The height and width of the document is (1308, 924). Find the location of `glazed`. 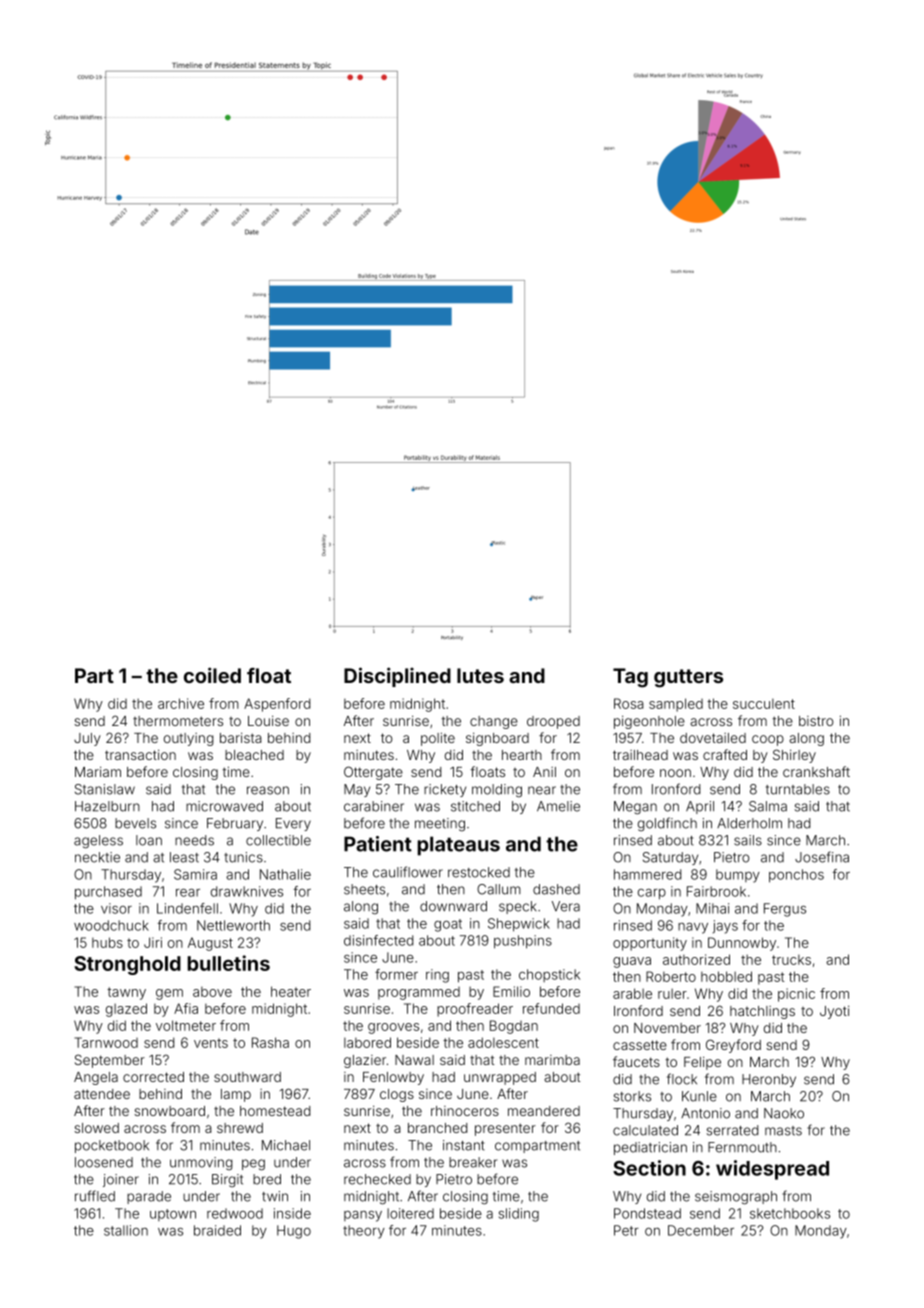

glazed is located at coordinates (126, 1010).
